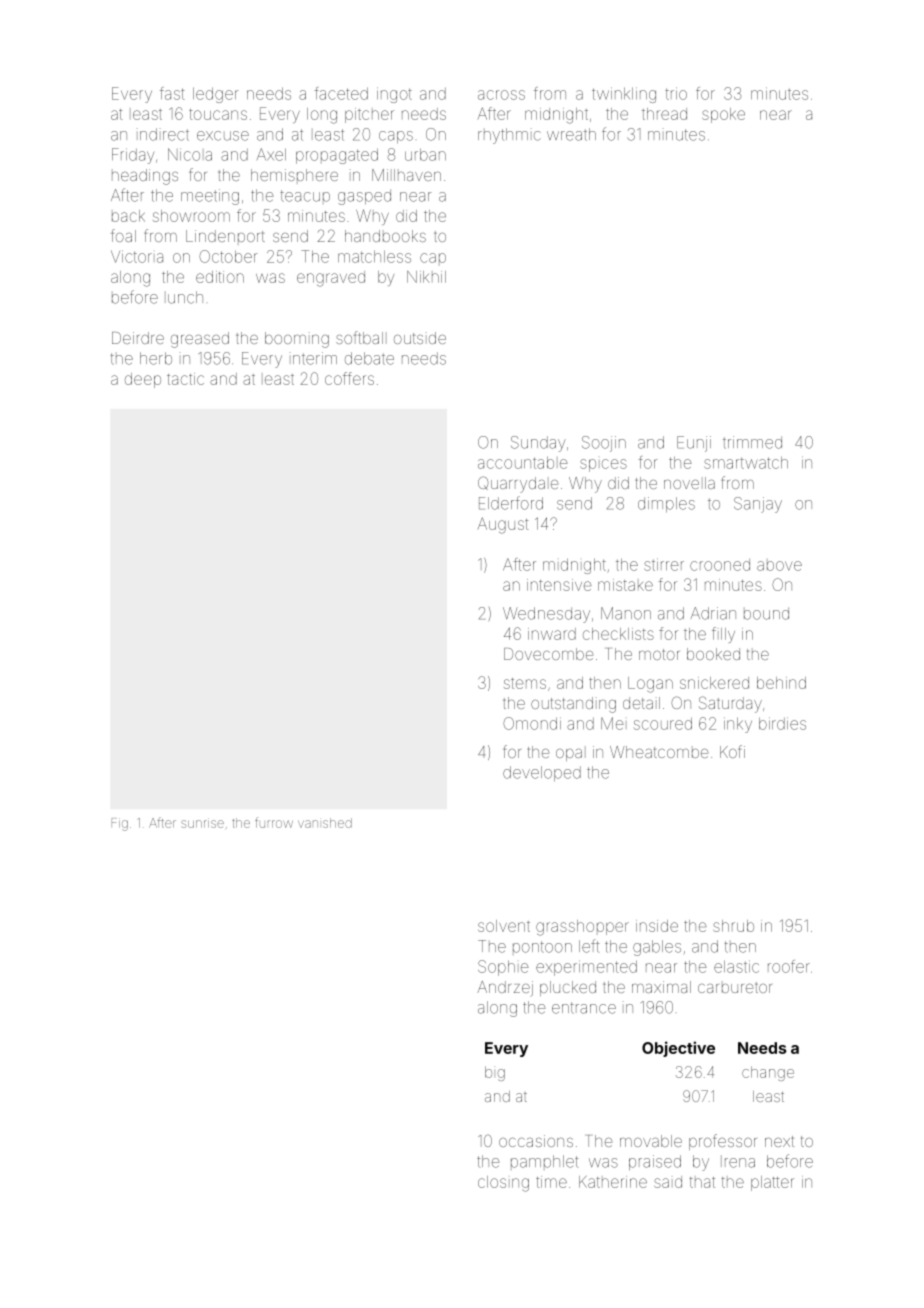 The image size is (924, 1308). I want to click on Fig, so click(120, 824).
